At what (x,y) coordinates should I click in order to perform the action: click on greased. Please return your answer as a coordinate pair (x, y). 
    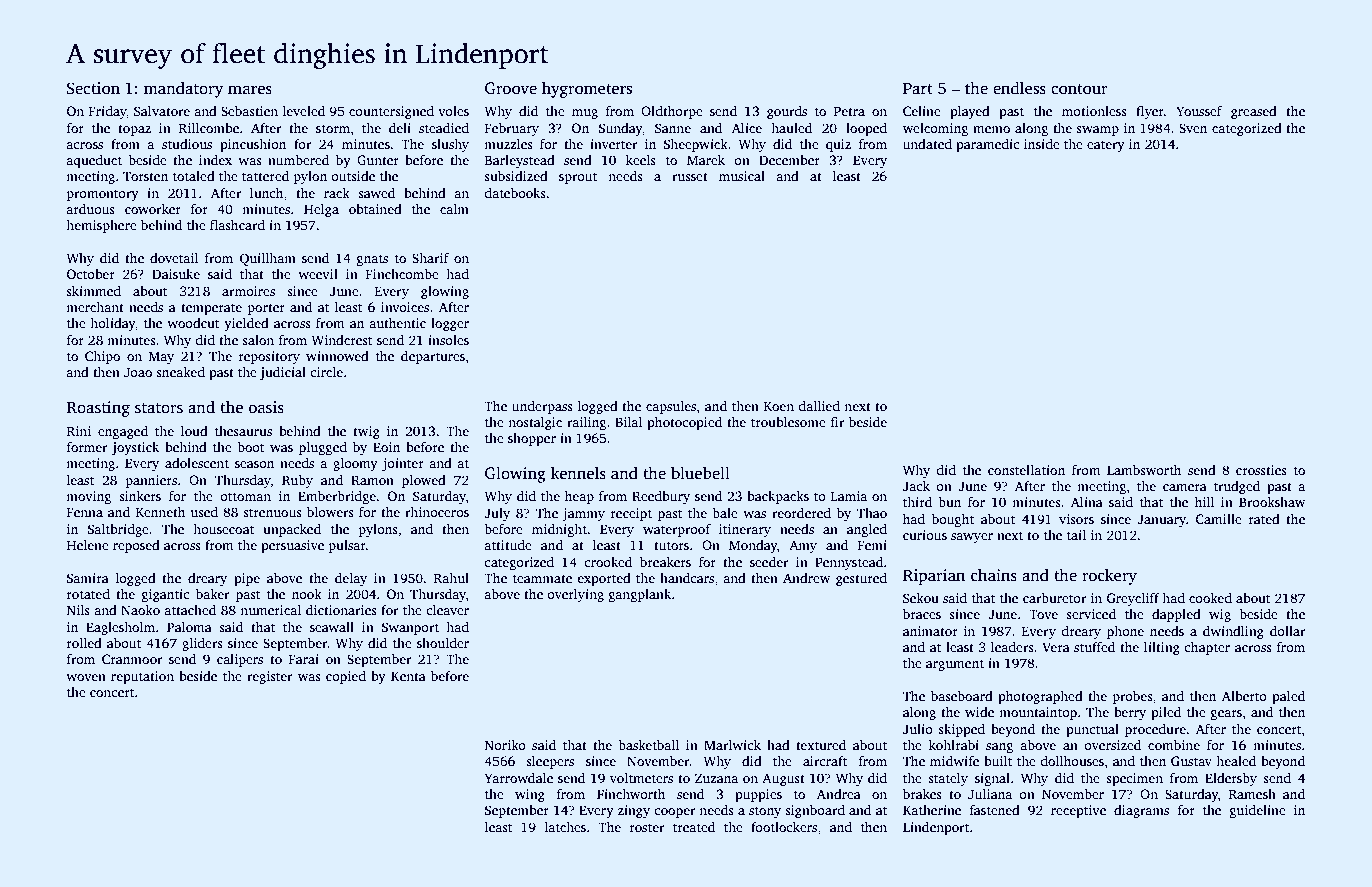
    Looking at the image, I should click on (1254, 112).
